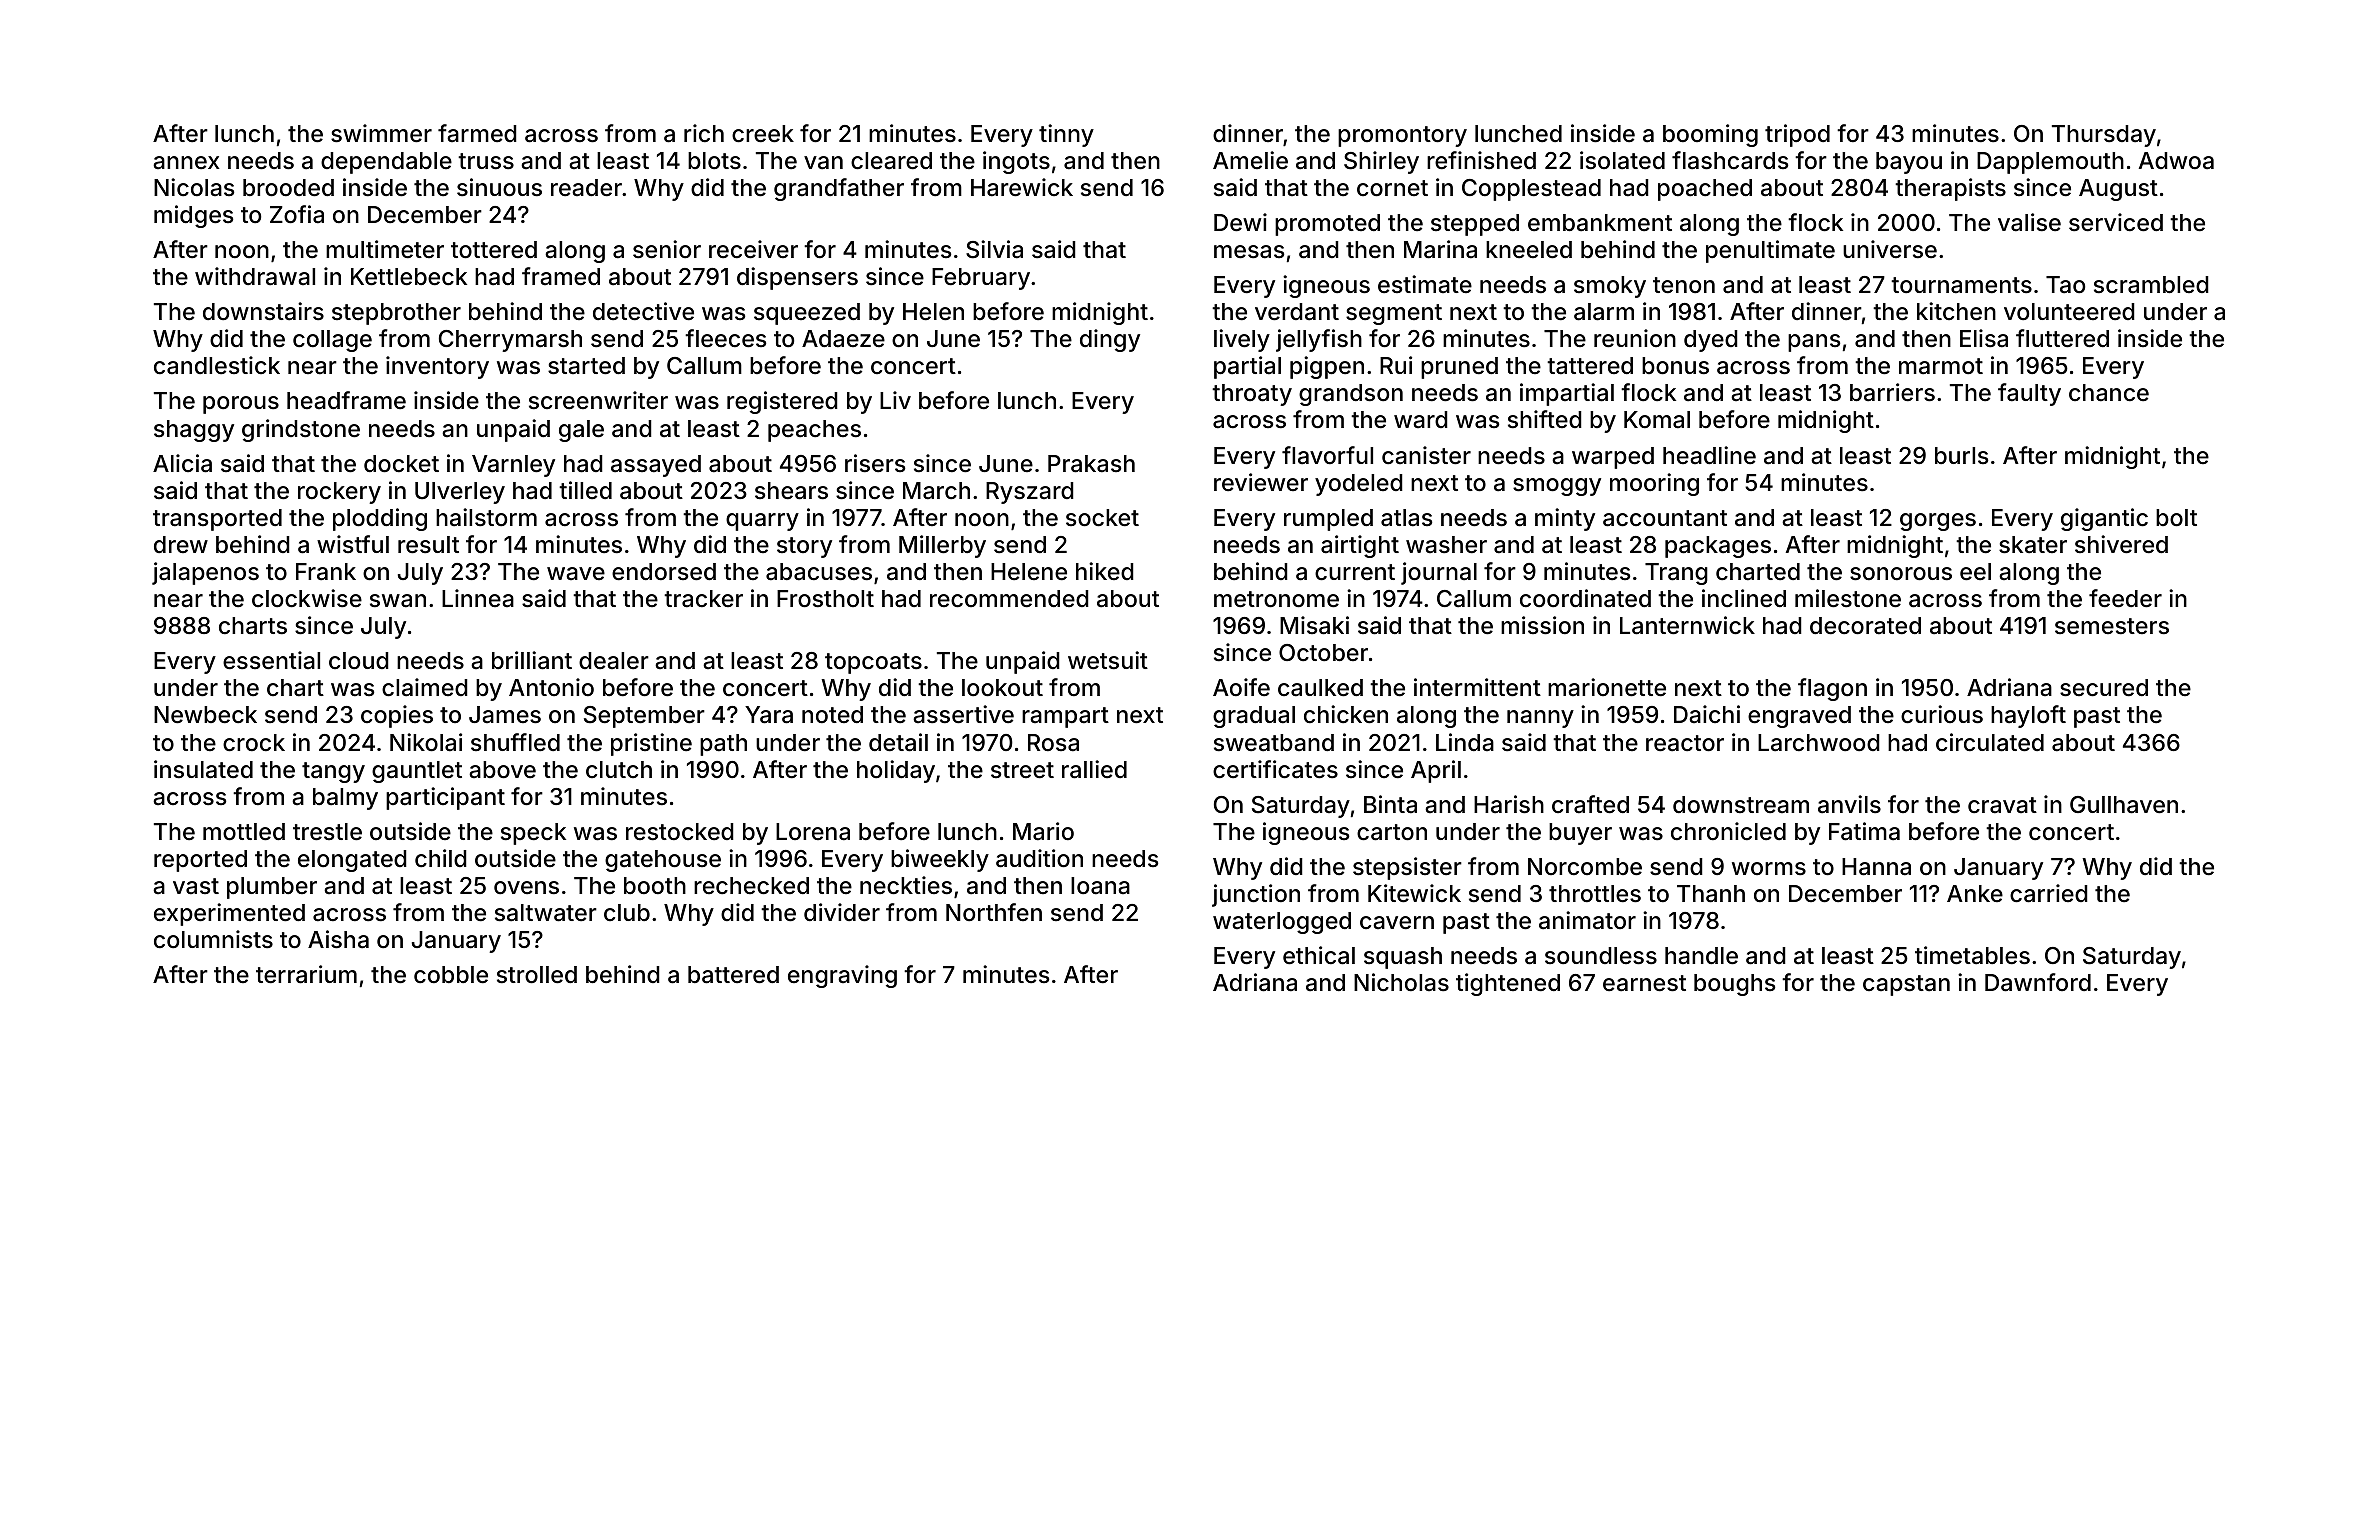 The height and width of the screenshot is (1540, 2380). What do you see at coordinates (1906, 985) in the screenshot?
I see `capstan` at bounding box center [1906, 985].
